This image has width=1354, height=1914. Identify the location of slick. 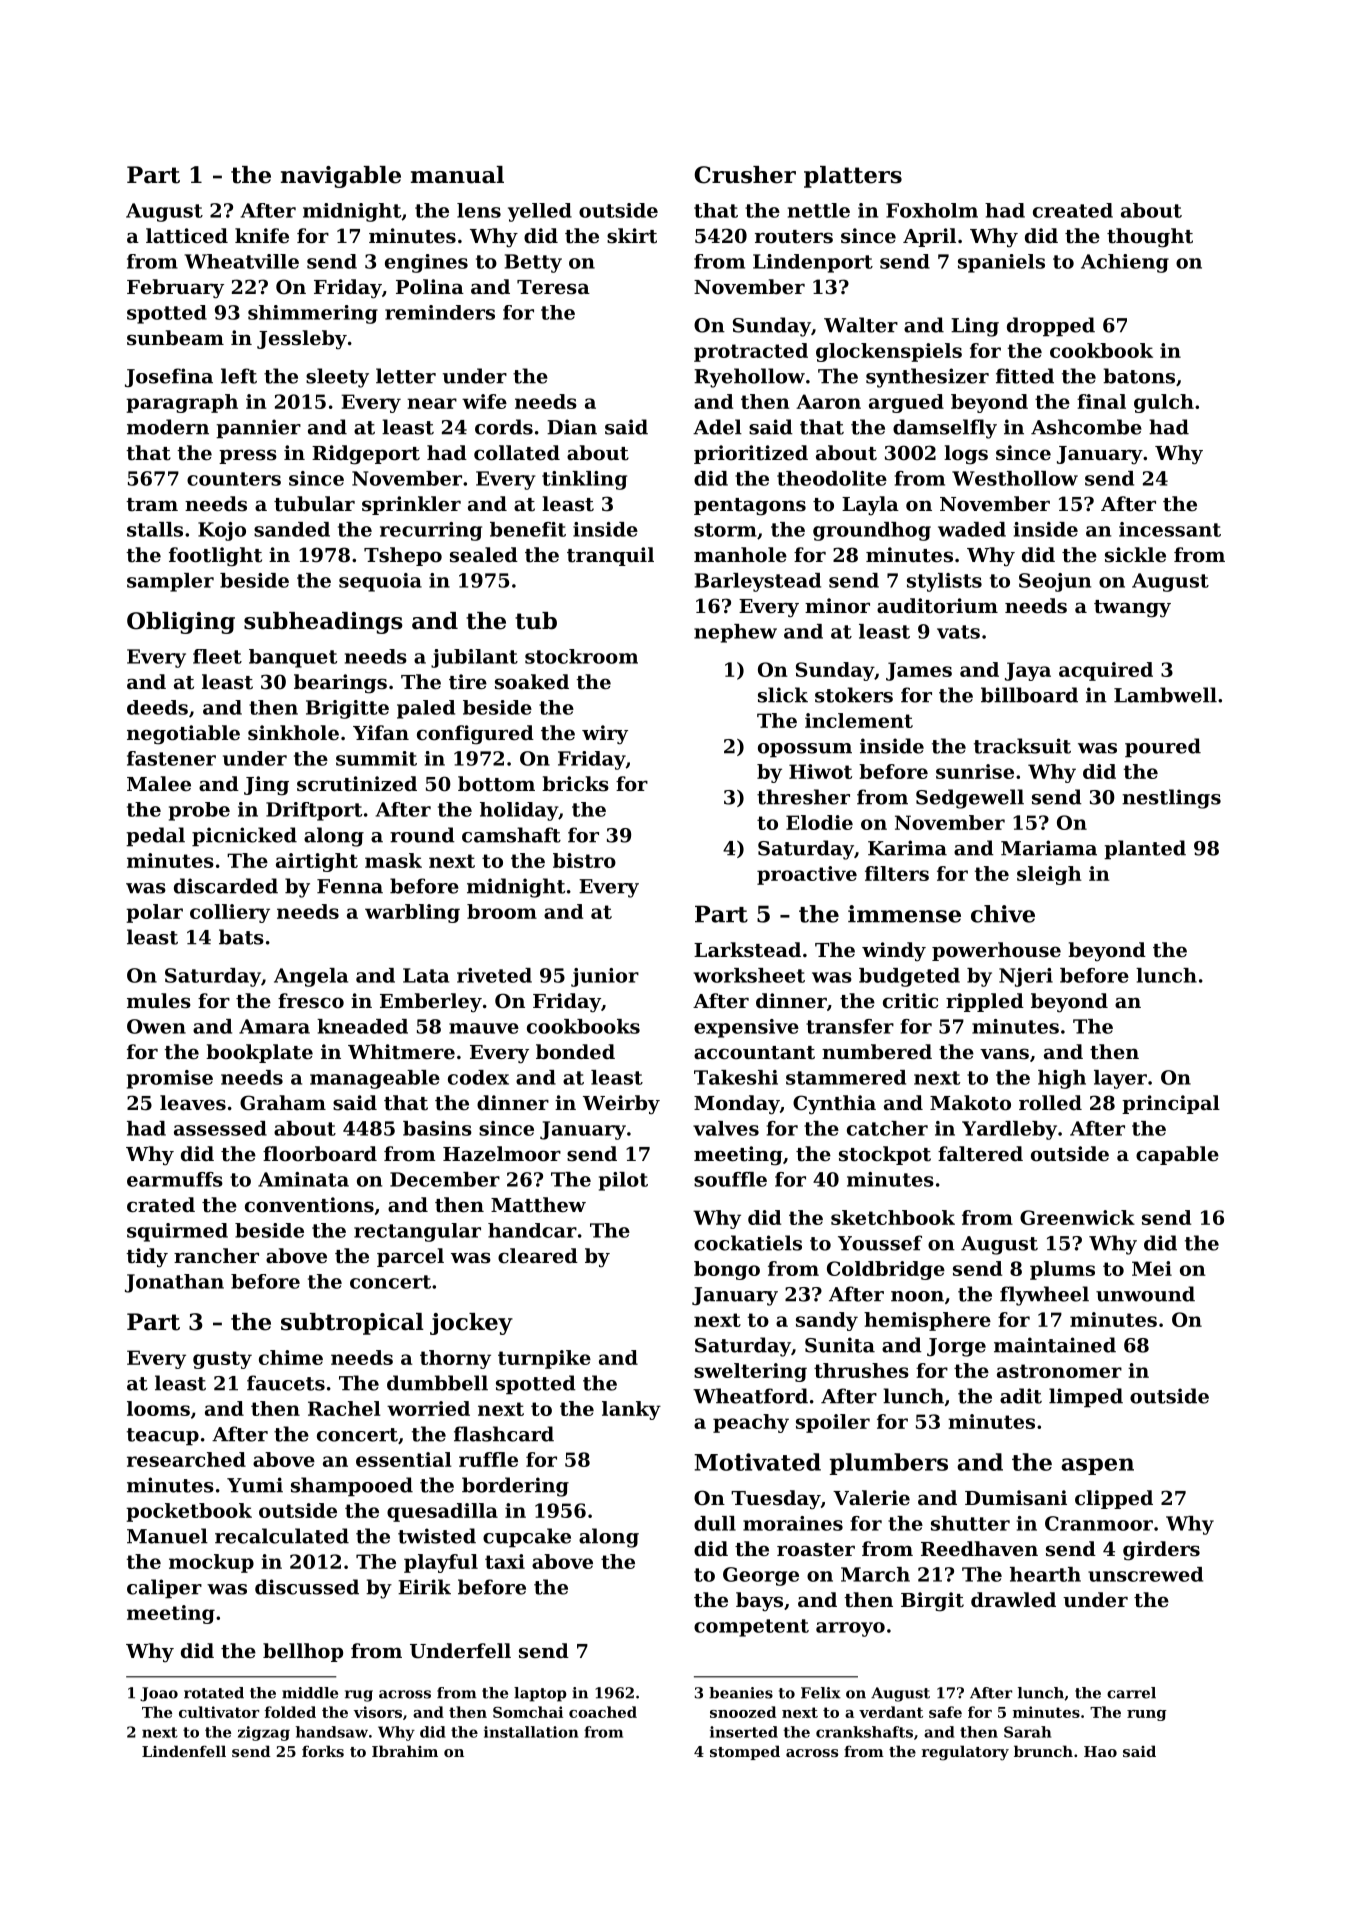
(783, 695).
